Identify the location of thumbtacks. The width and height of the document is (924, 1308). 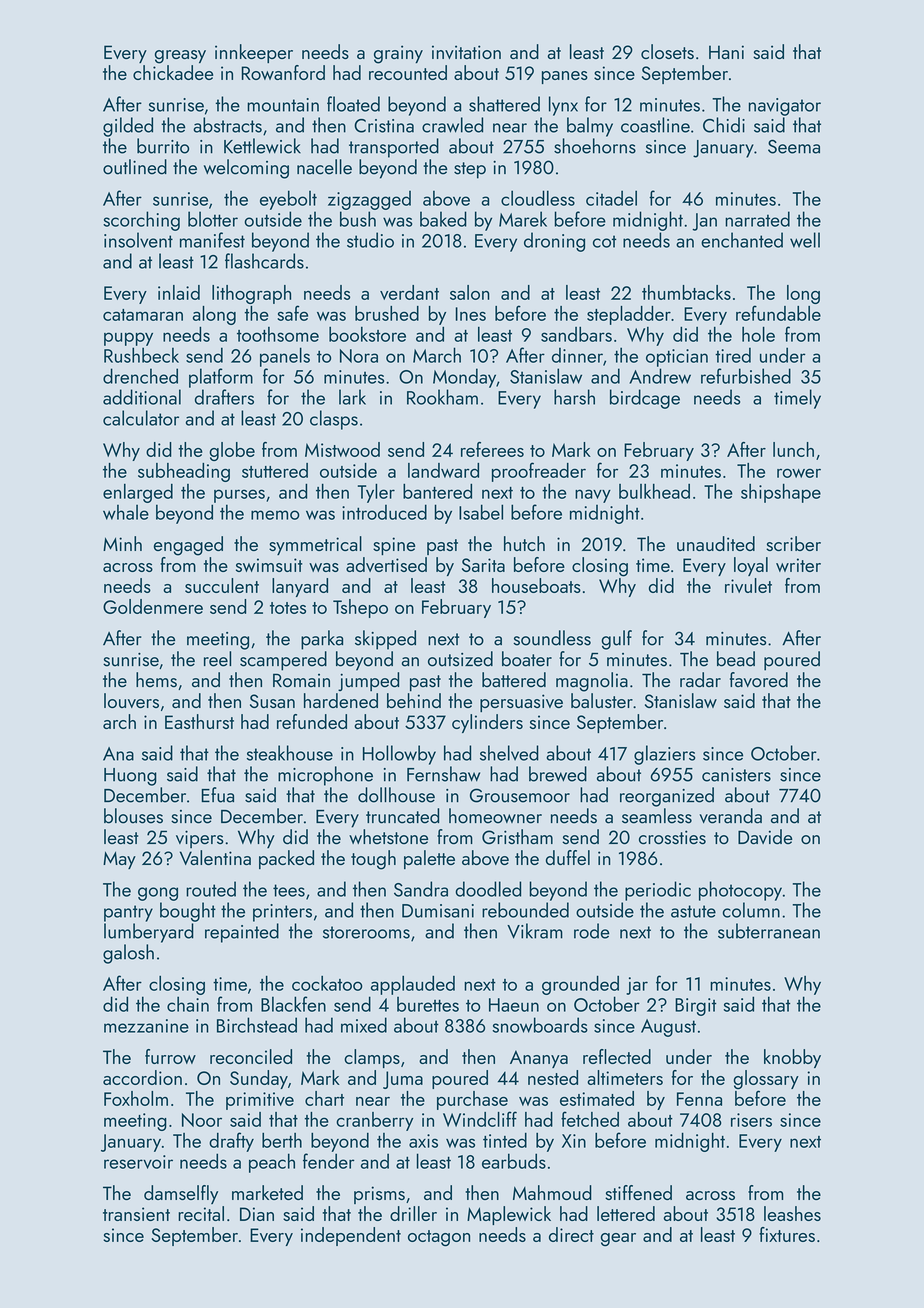
(686, 292).
